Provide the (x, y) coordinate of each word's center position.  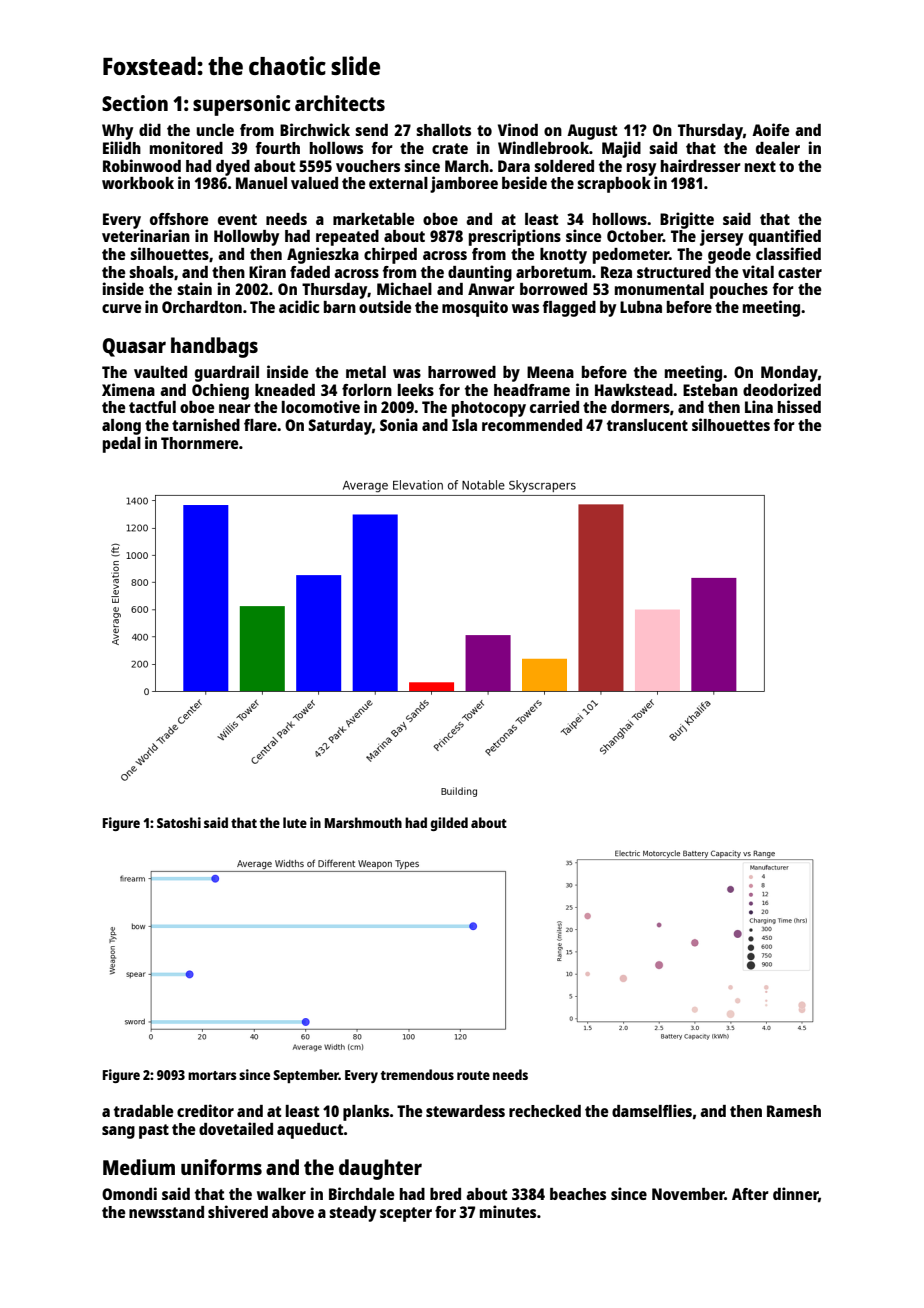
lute (295, 822)
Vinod (518, 129)
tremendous (417, 1074)
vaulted (160, 372)
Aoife (770, 129)
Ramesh (794, 1111)
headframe (532, 390)
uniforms (221, 1167)
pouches (739, 291)
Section (135, 103)
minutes (508, 1211)
